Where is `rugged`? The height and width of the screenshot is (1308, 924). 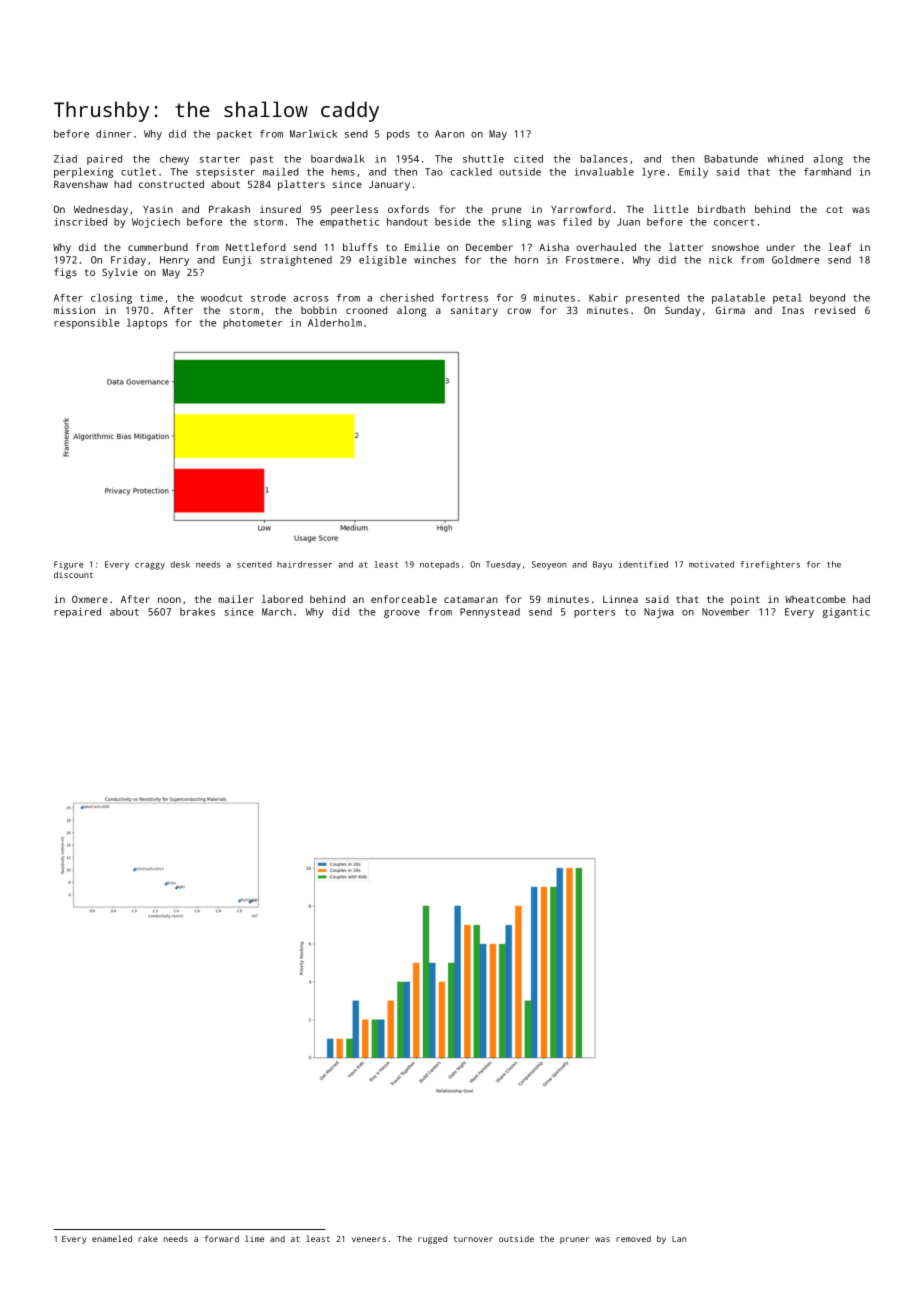 rugged is located at coordinates (432, 1239).
